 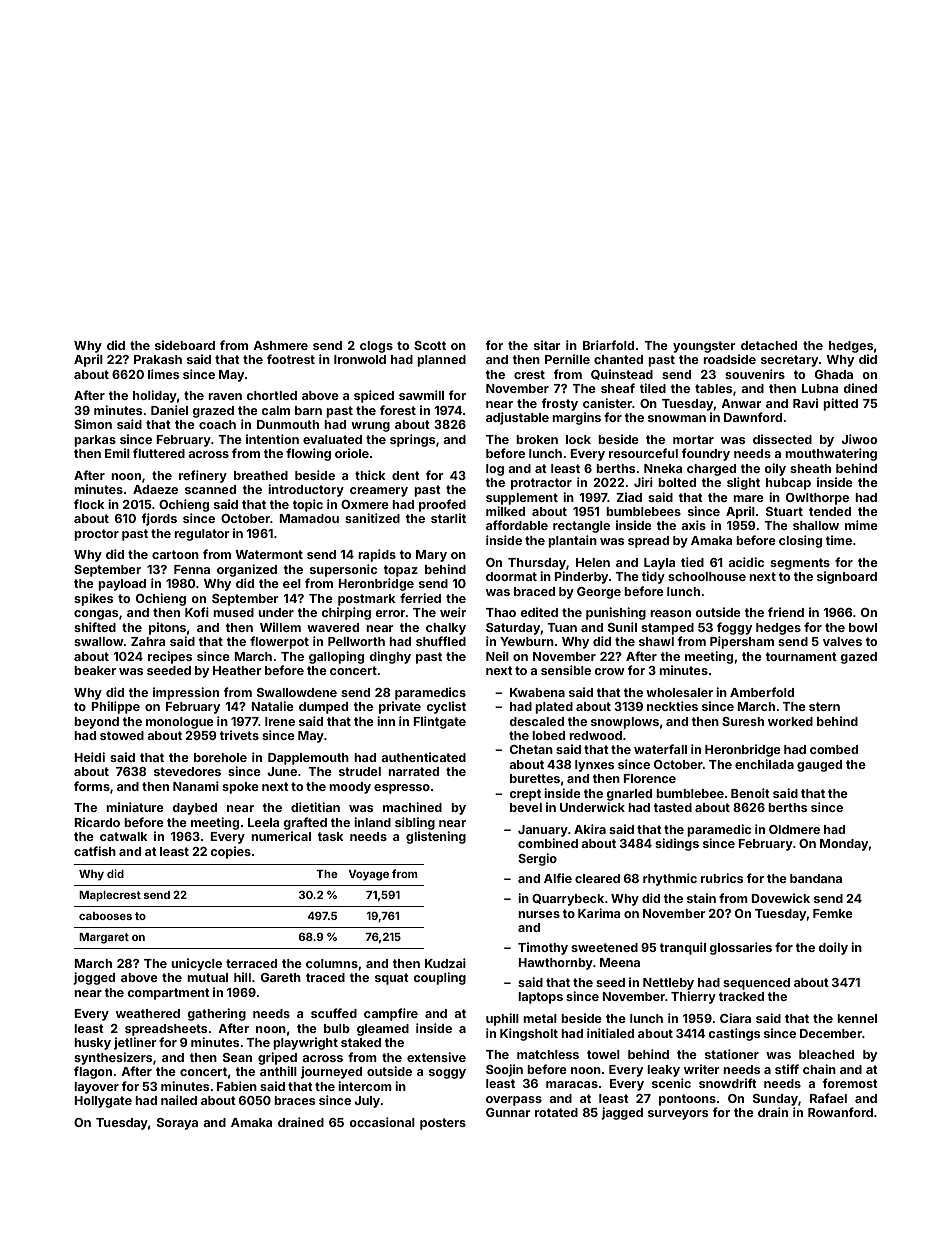 I want to click on Voyage, so click(x=368, y=875).
